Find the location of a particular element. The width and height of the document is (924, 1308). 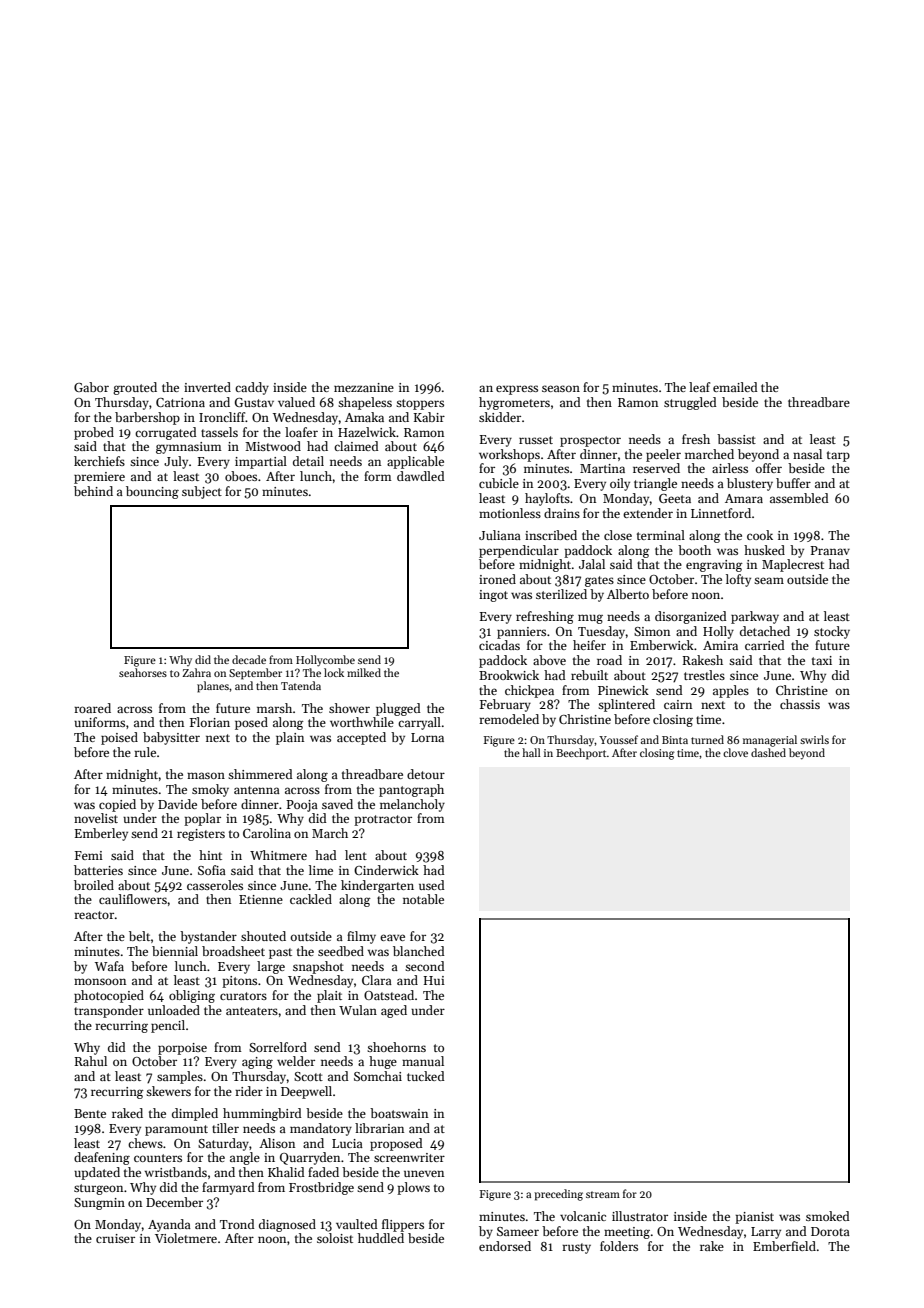

bassist is located at coordinates (736, 439).
